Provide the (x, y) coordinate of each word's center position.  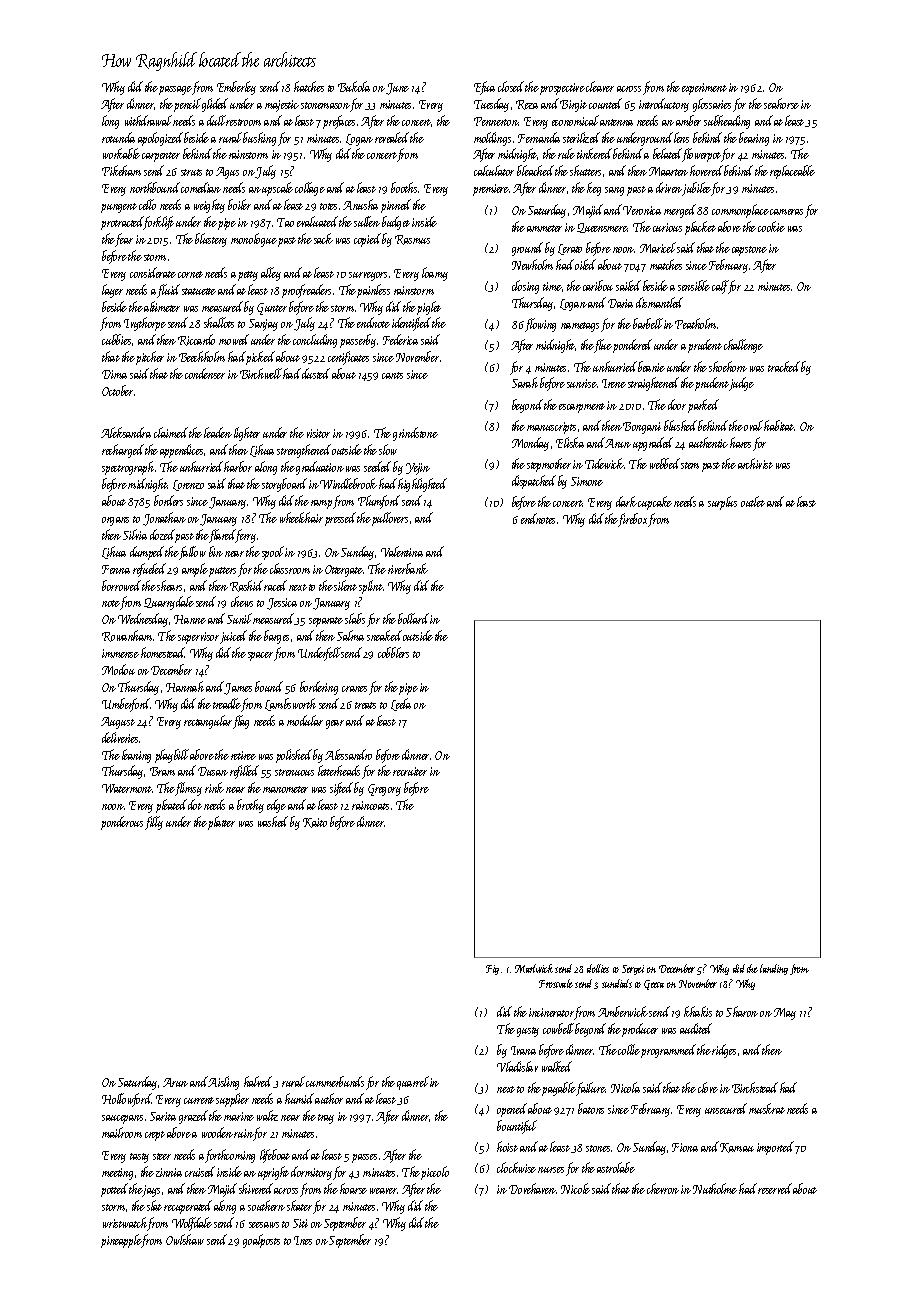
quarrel (413, 1083)
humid (299, 1098)
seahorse (781, 103)
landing (774, 969)
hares (740, 442)
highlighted (422, 485)
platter (221, 823)
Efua (484, 88)
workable (121, 153)
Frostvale (556, 983)
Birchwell (261, 373)
